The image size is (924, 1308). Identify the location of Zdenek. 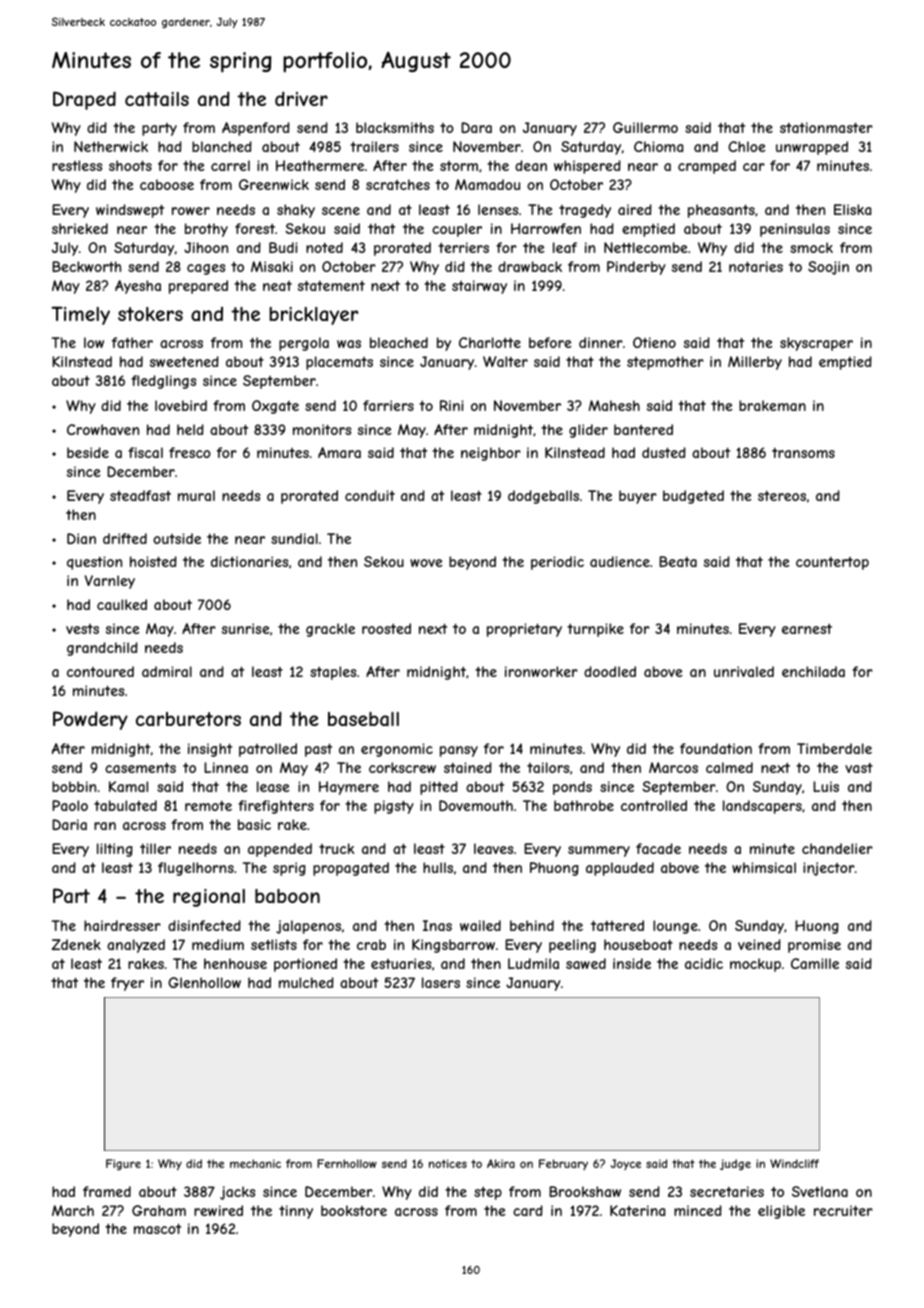
(76, 944).
